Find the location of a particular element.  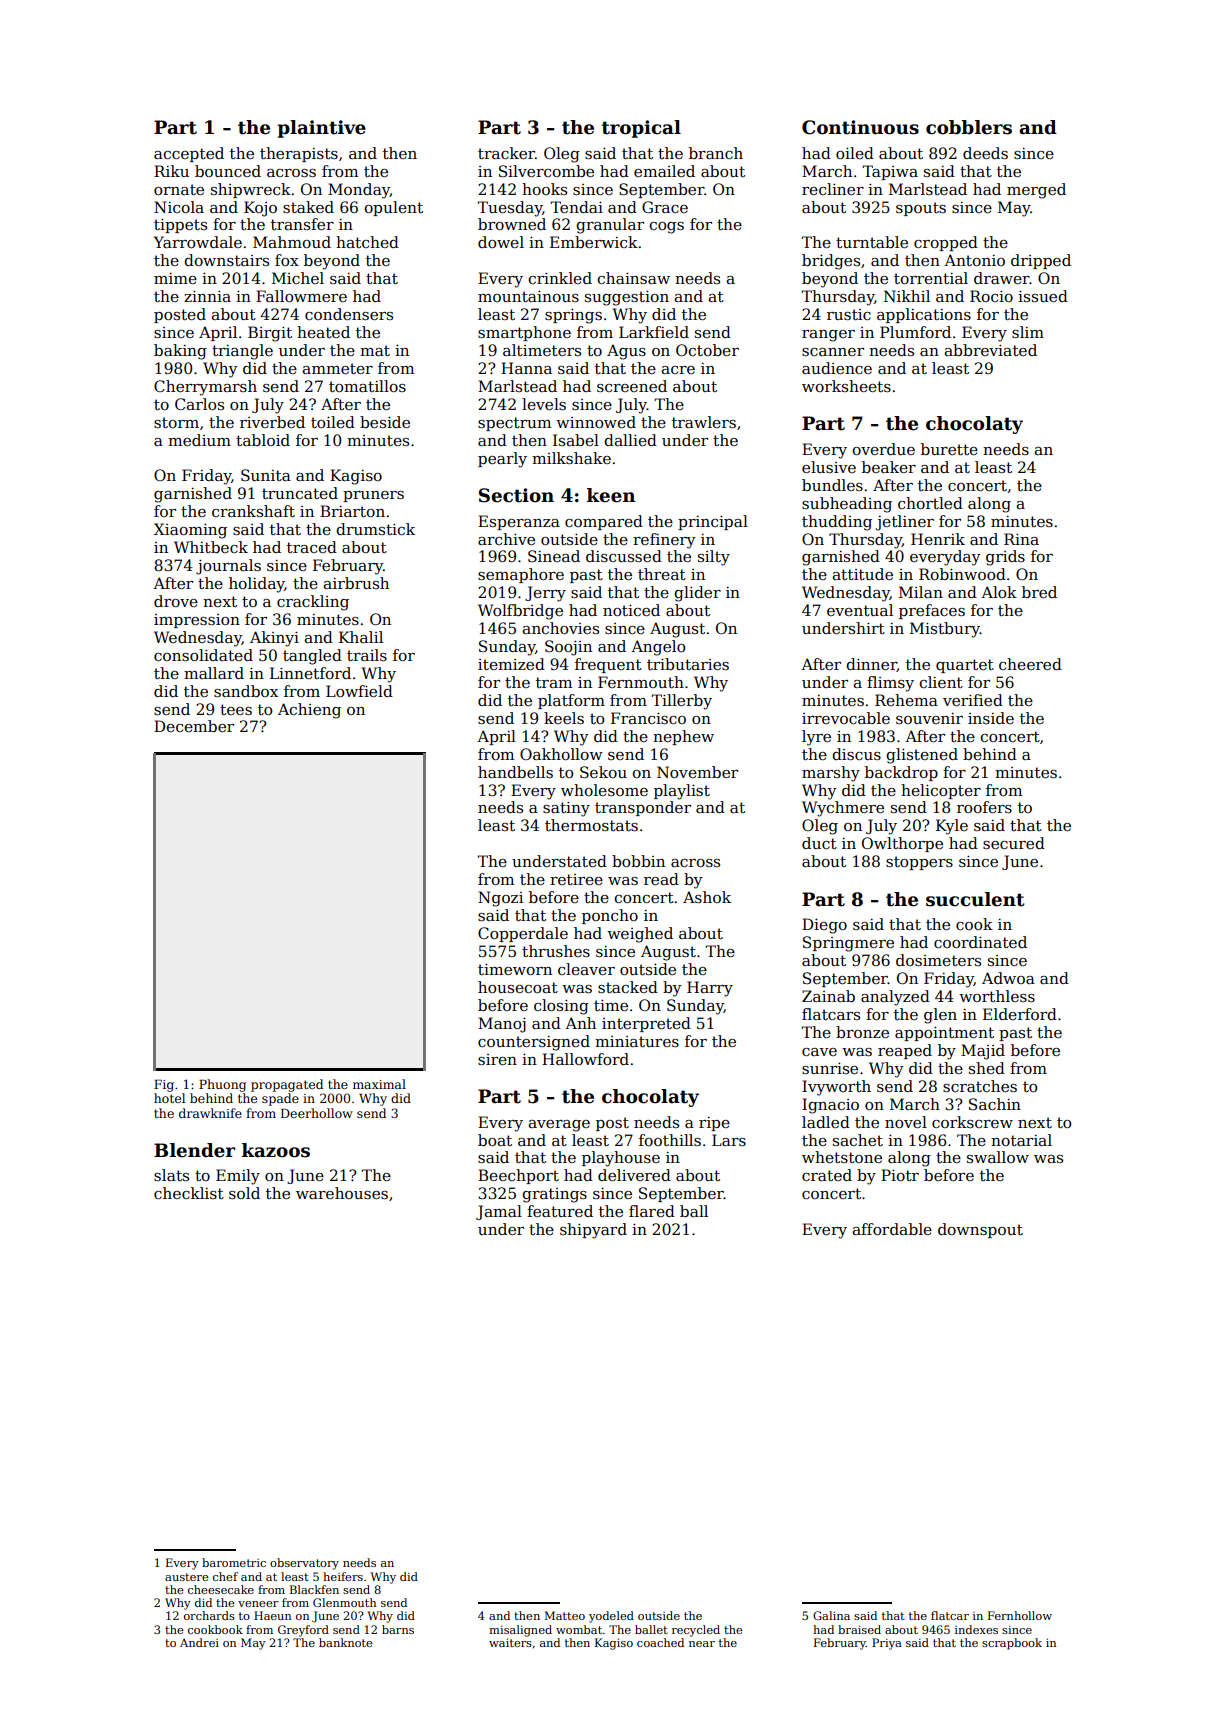

banknote is located at coordinates (345, 1642).
